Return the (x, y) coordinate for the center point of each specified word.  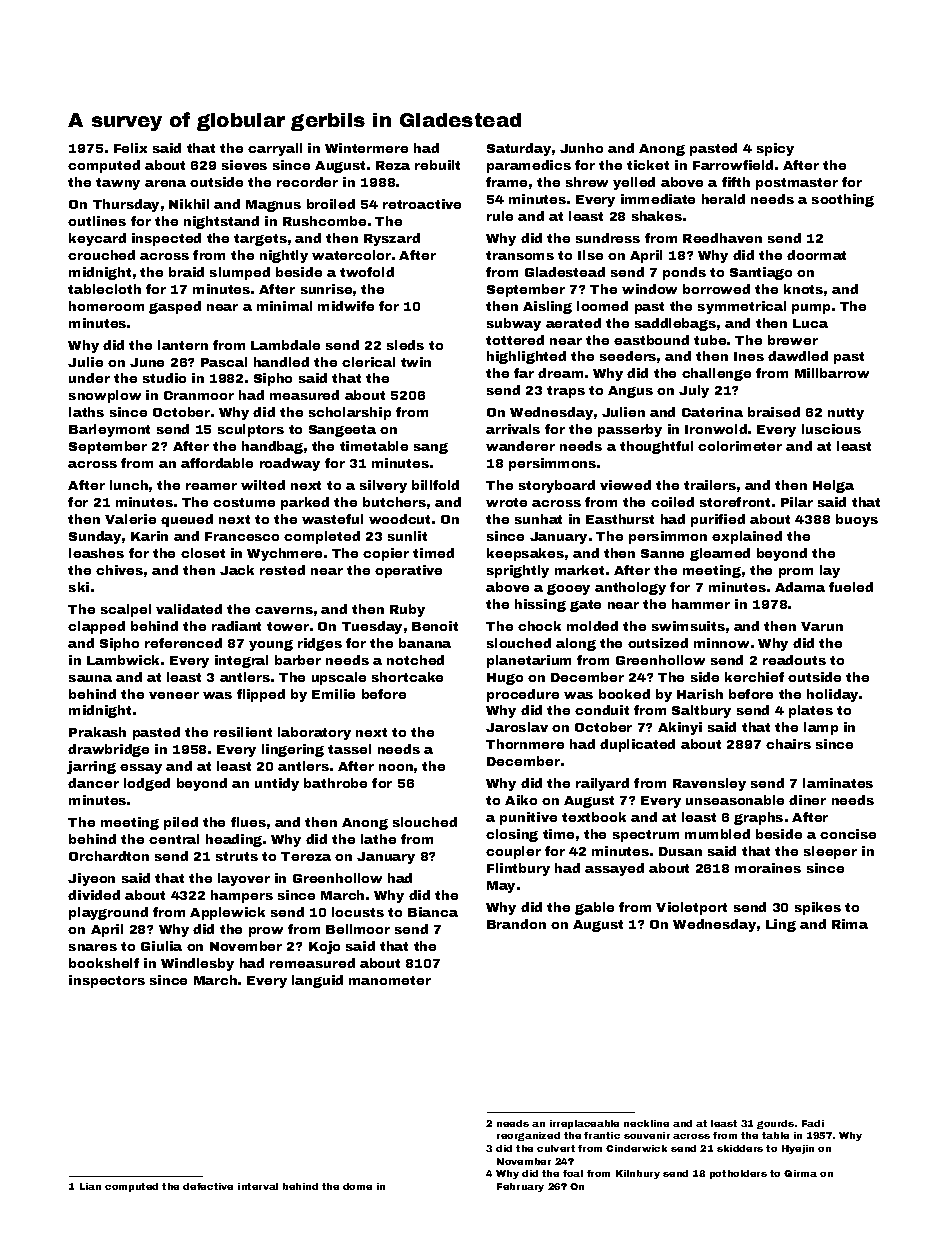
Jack (237, 570)
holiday (832, 695)
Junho (581, 148)
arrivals (513, 429)
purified (718, 520)
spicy (775, 149)
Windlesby (197, 964)
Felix (130, 148)
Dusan (680, 851)
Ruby (407, 610)
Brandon (516, 924)
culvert (556, 1148)
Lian (90, 1186)
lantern (183, 345)
